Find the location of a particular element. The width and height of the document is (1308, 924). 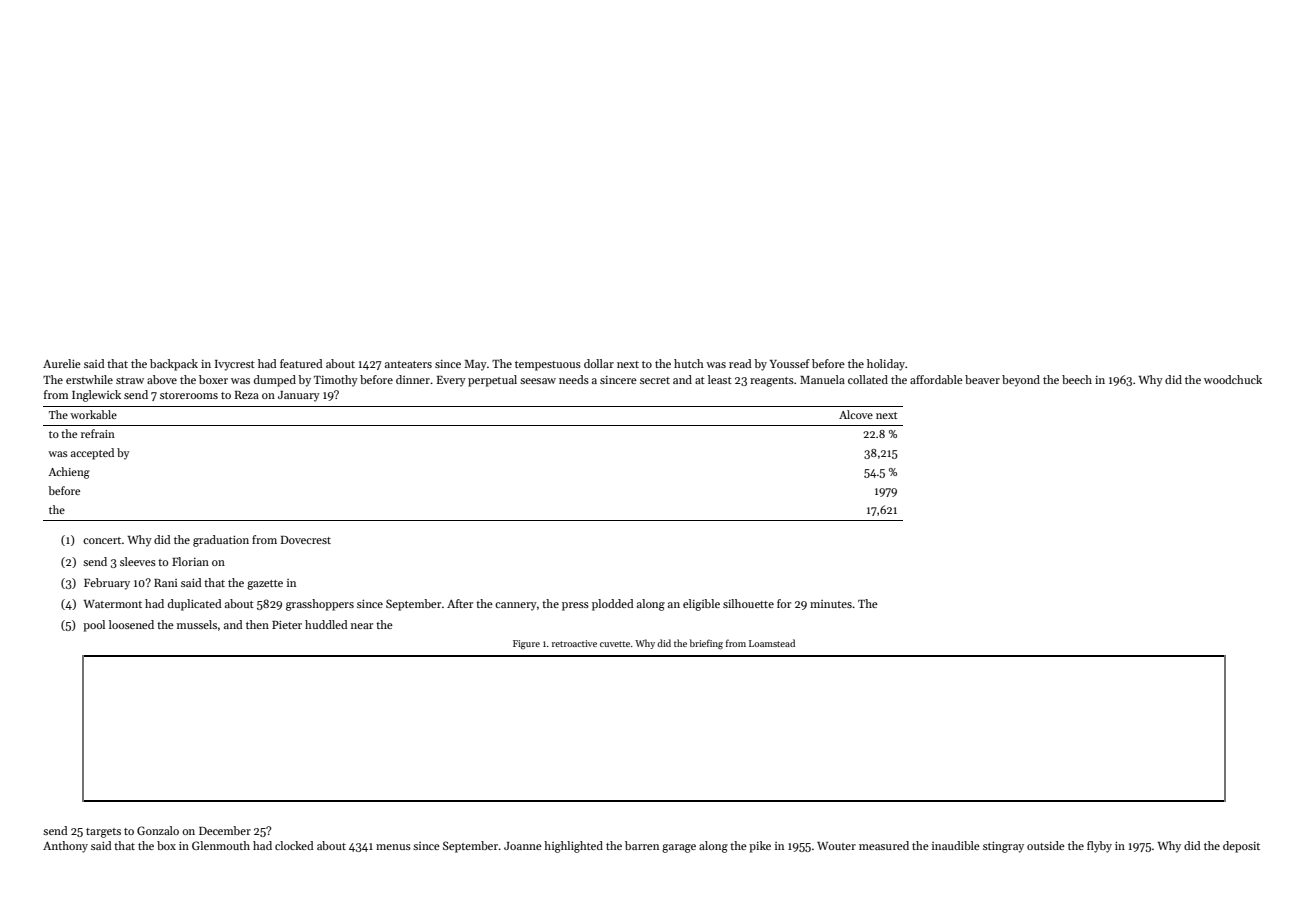

plodded is located at coordinates (613, 605).
